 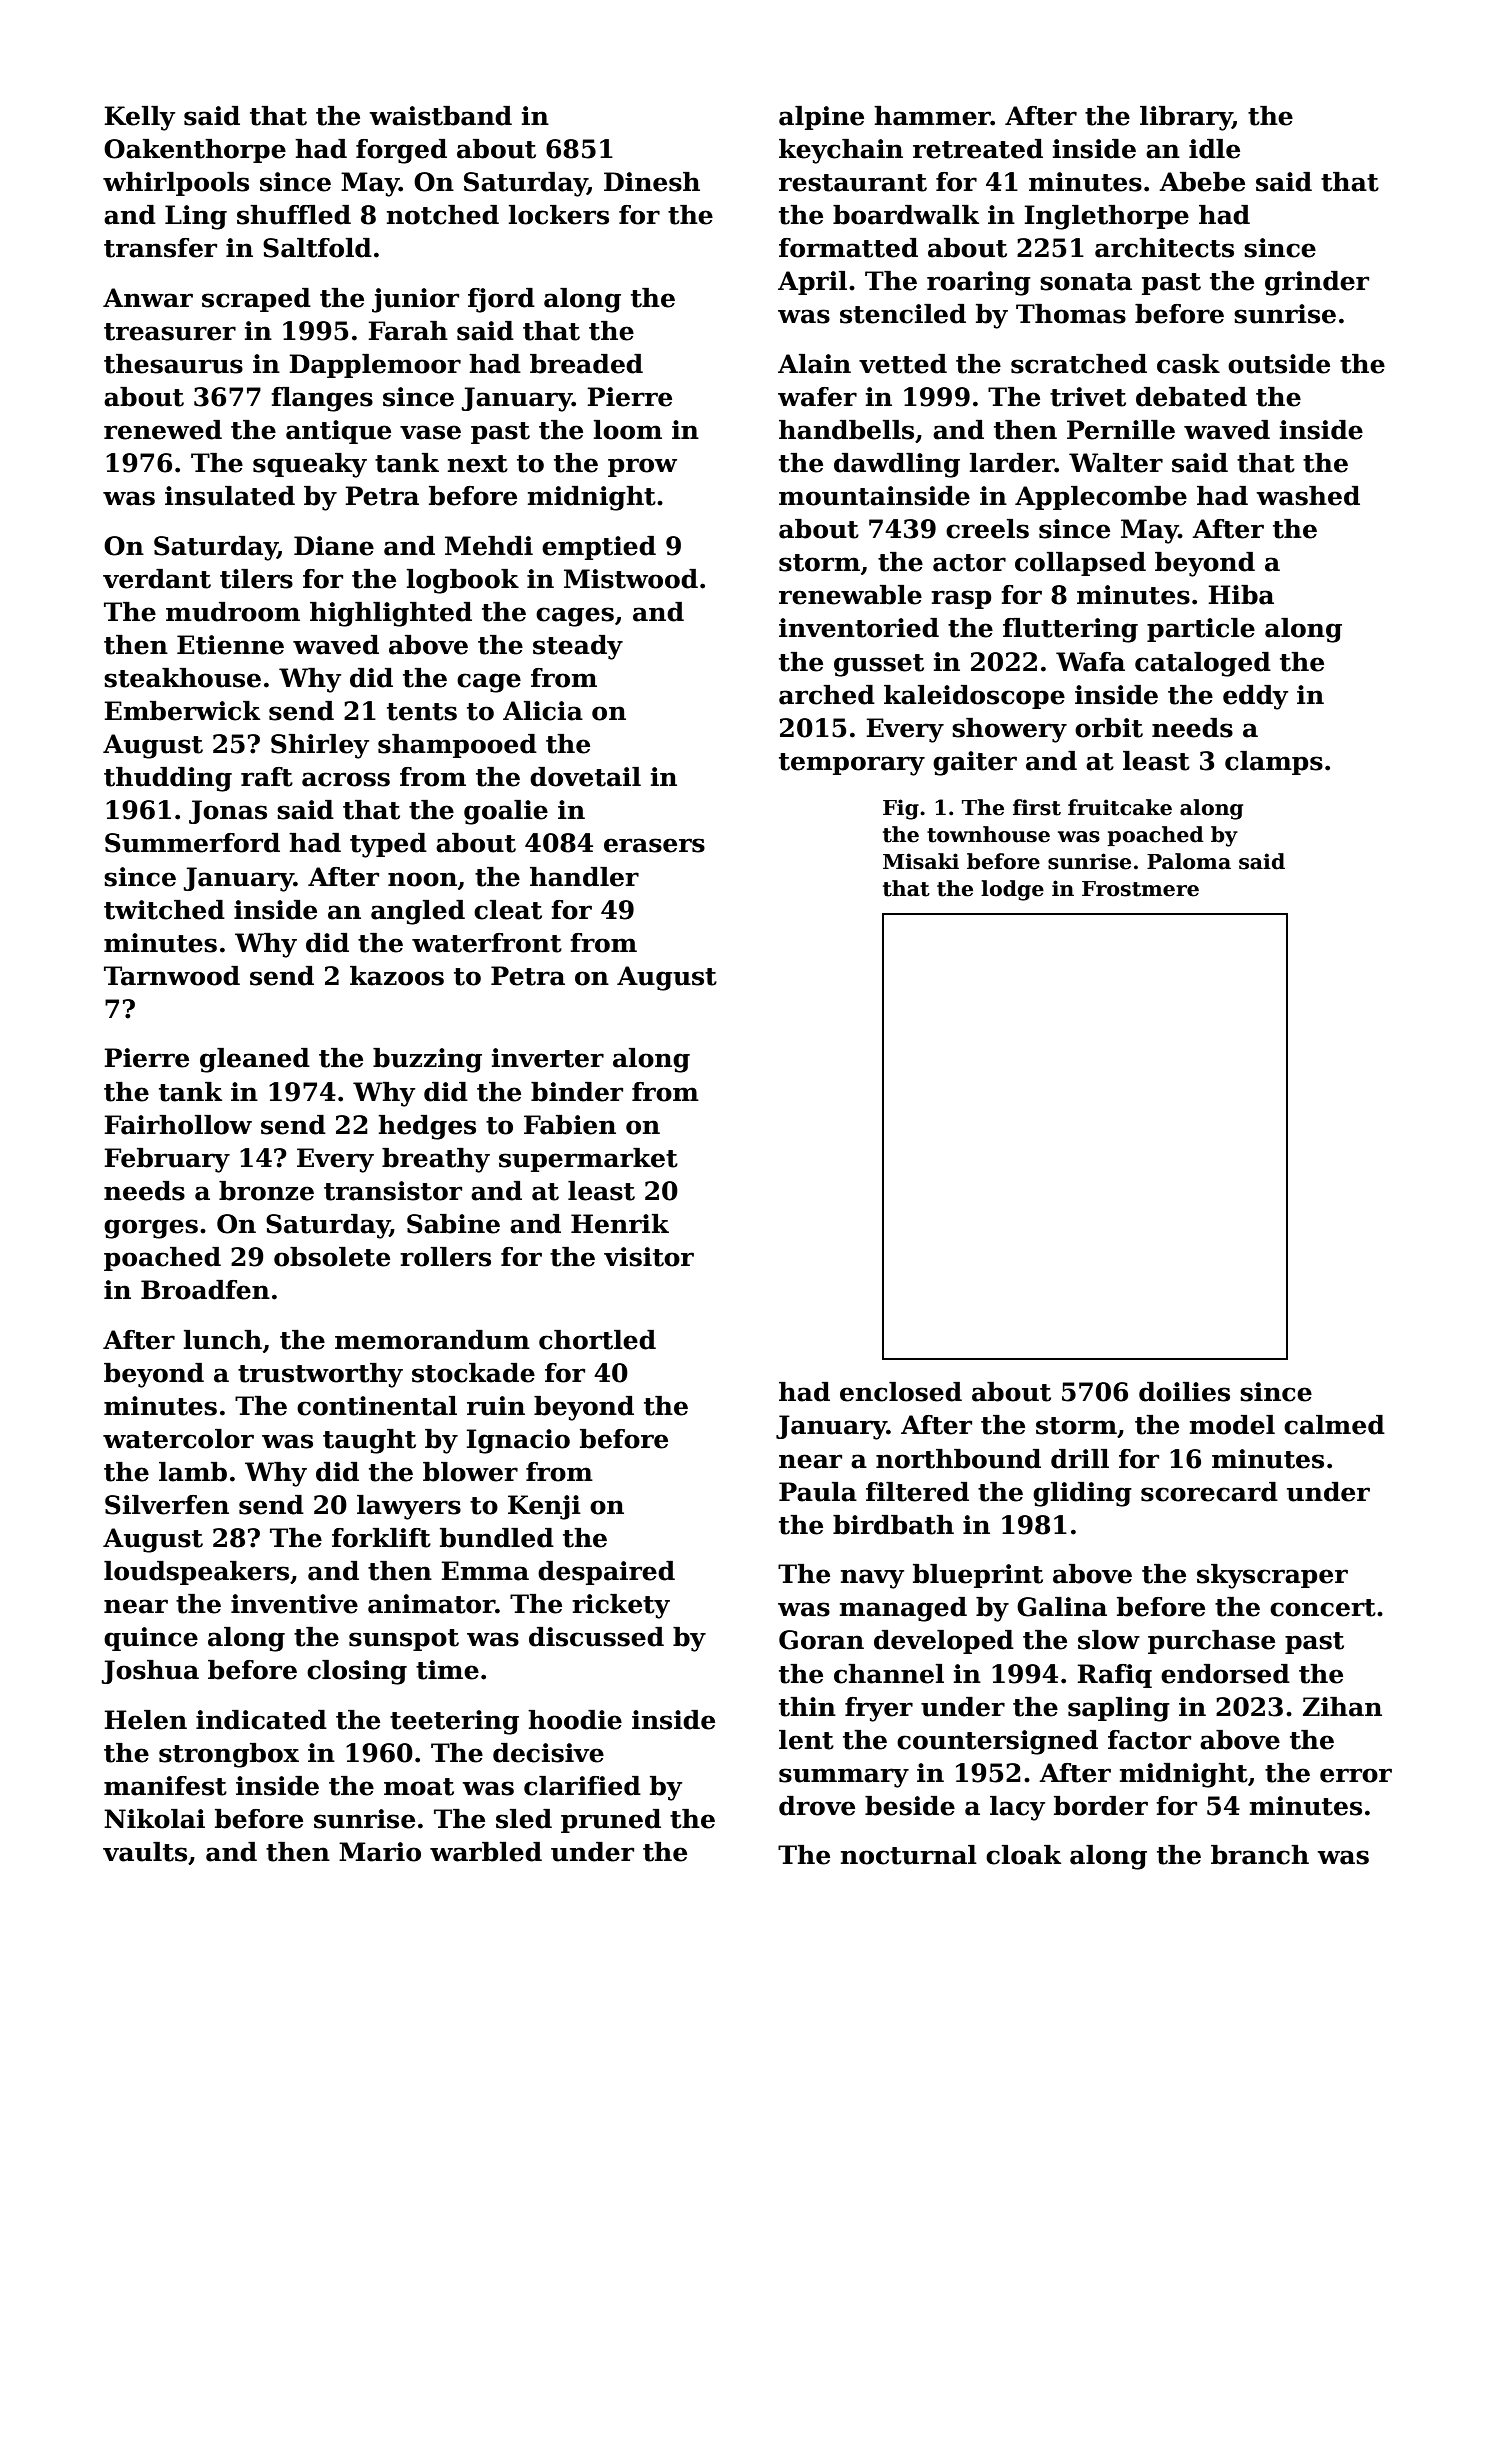 What do you see at coordinates (381, 1538) in the page?
I see `forklift` at bounding box center [381, 1538].
